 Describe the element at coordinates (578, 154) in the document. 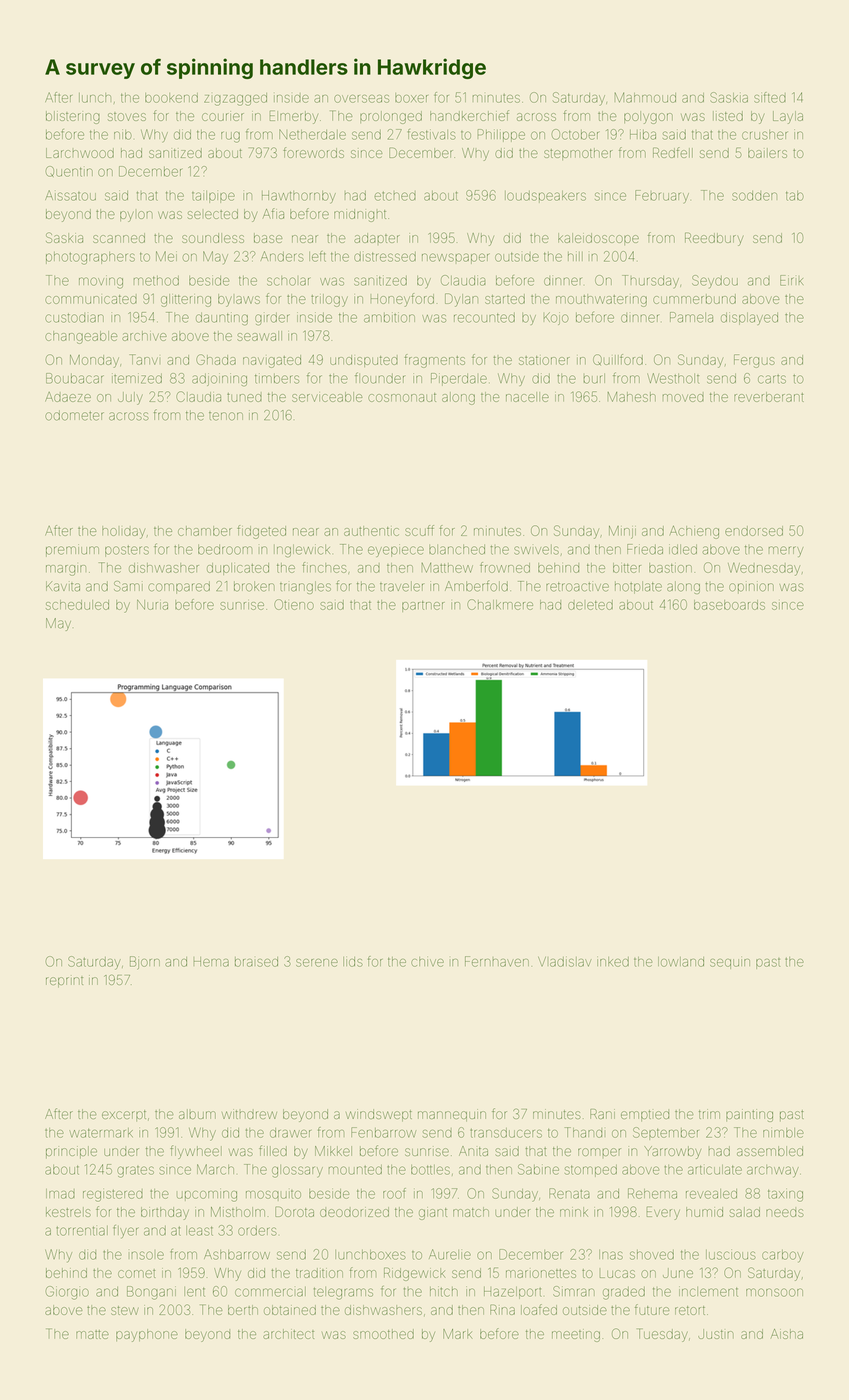

I see `stepmother` at that location.
